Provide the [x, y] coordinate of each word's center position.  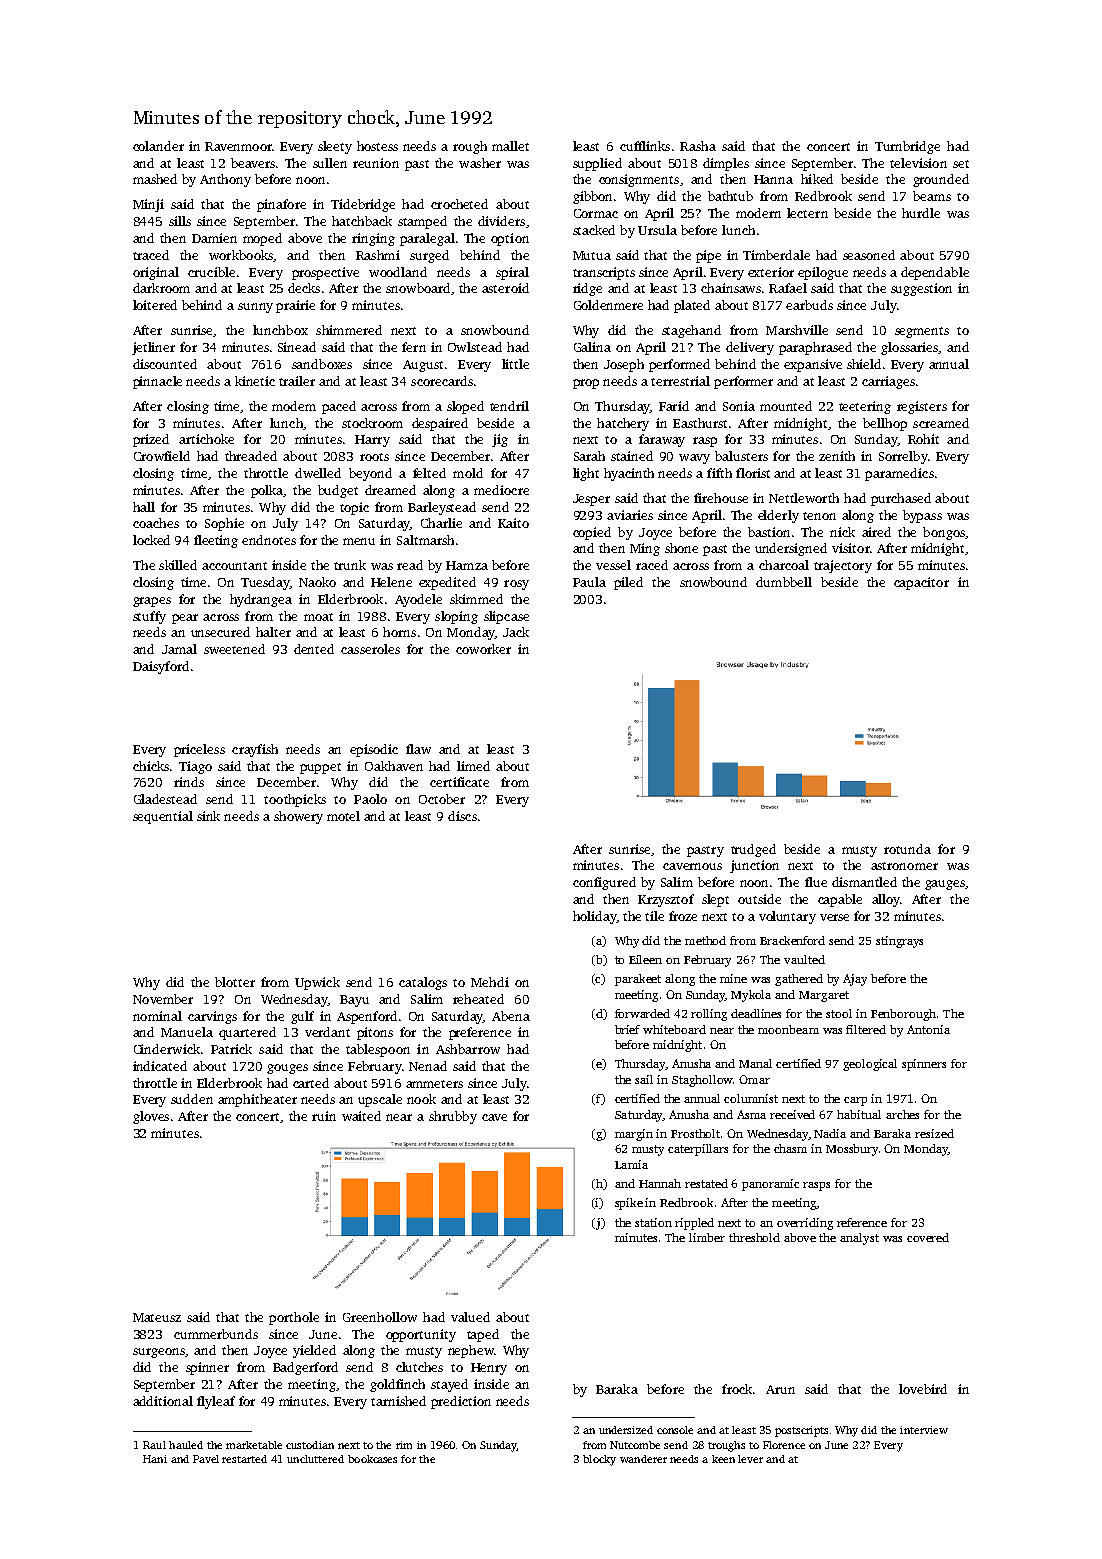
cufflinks [645, 146]
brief [627, 1029]
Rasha [698, 146]
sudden [192, 1099]
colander [158, 146]
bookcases [372, 1459]
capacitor [921, 583]
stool [839, 1013]
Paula [589, 582]
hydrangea [261, 600]
